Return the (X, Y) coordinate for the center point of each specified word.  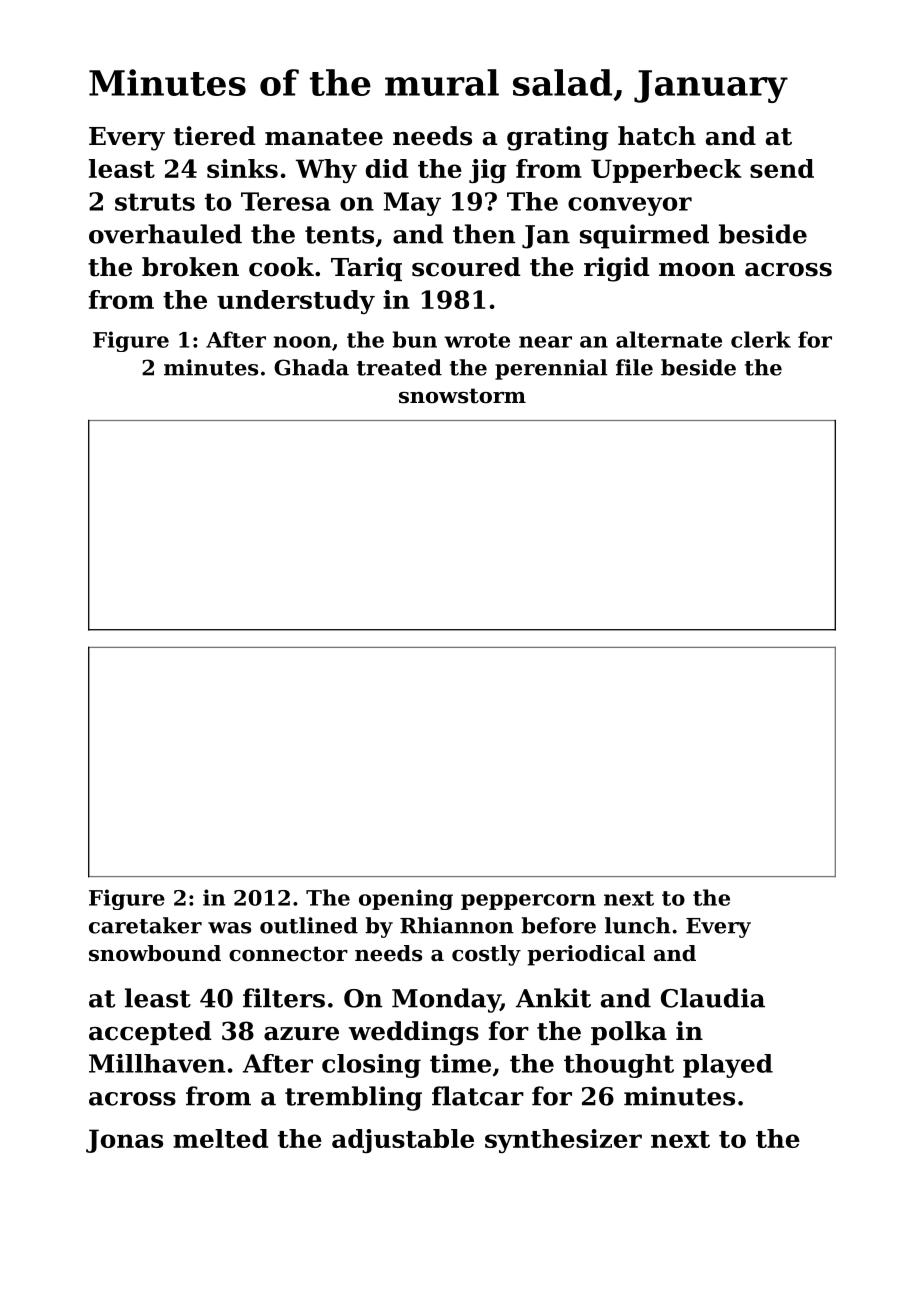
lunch (638, 925)
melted (220, 1138)
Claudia (713, 998)
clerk (761, 339)
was (229, 928)
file (634, 367)
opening (406, 899)
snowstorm (462, 396)
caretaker (145, 925)
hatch (657, 136)
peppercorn (528, 902)
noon (302, 342)
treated (399, 367)
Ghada (311, 367)
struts (155, 202)
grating (557, 138)
